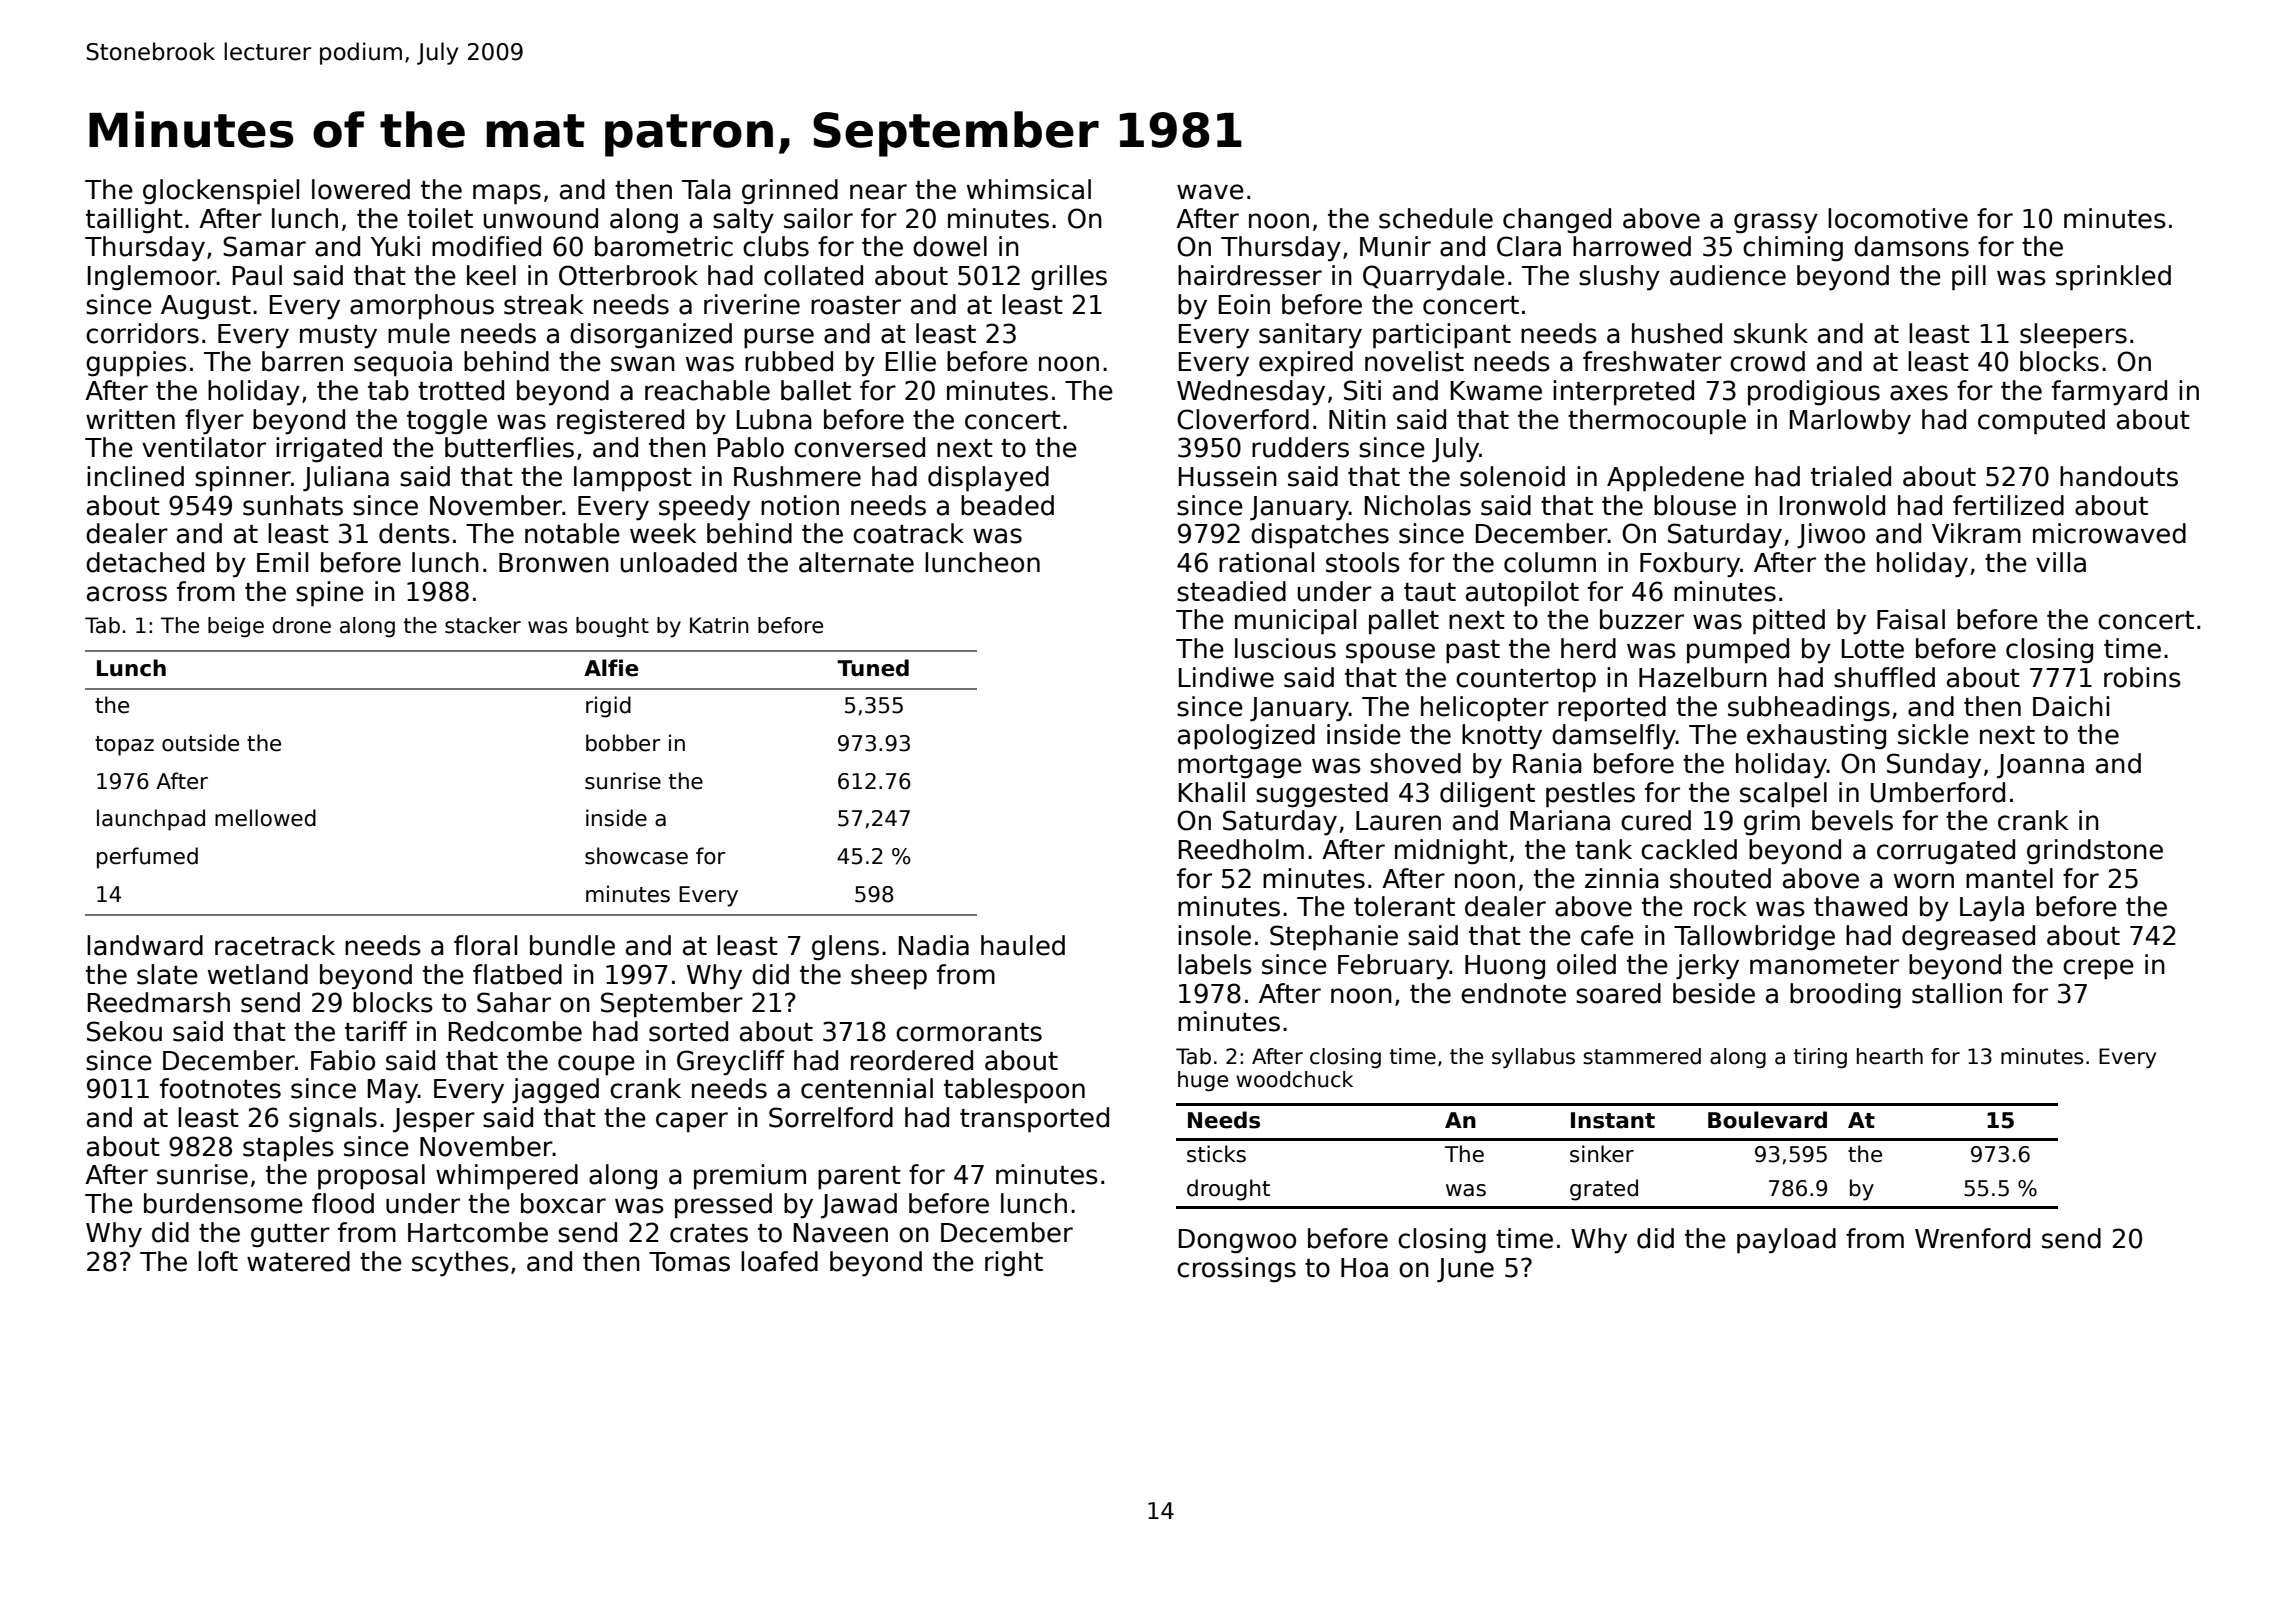  Describe the element at coordinates (1938, 792) in the page. I see `Umberford` at that location.
